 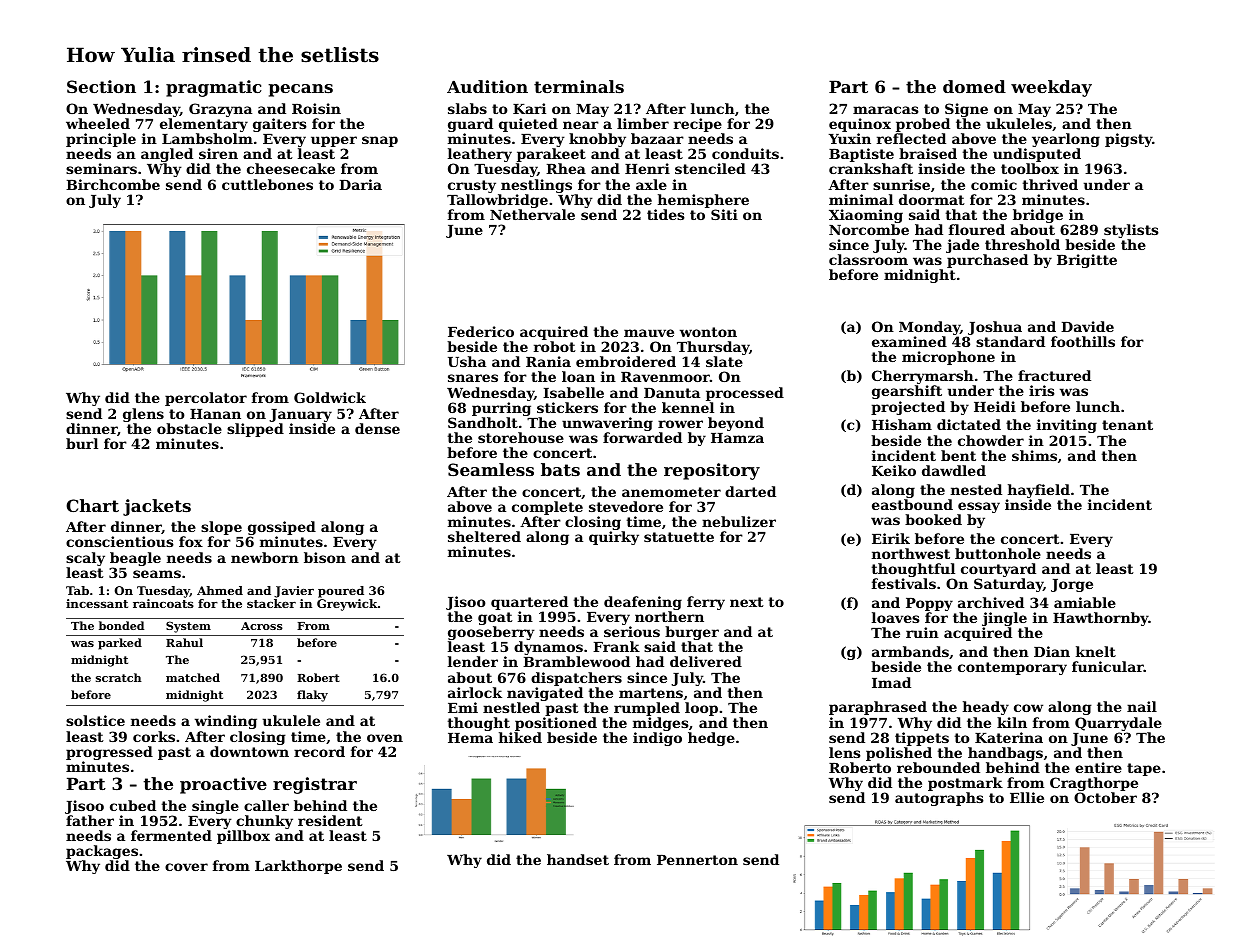 What do you see at coordinates (204, 125) in the screenshot?
I see `elementary` at bounding box center [204, 125].
